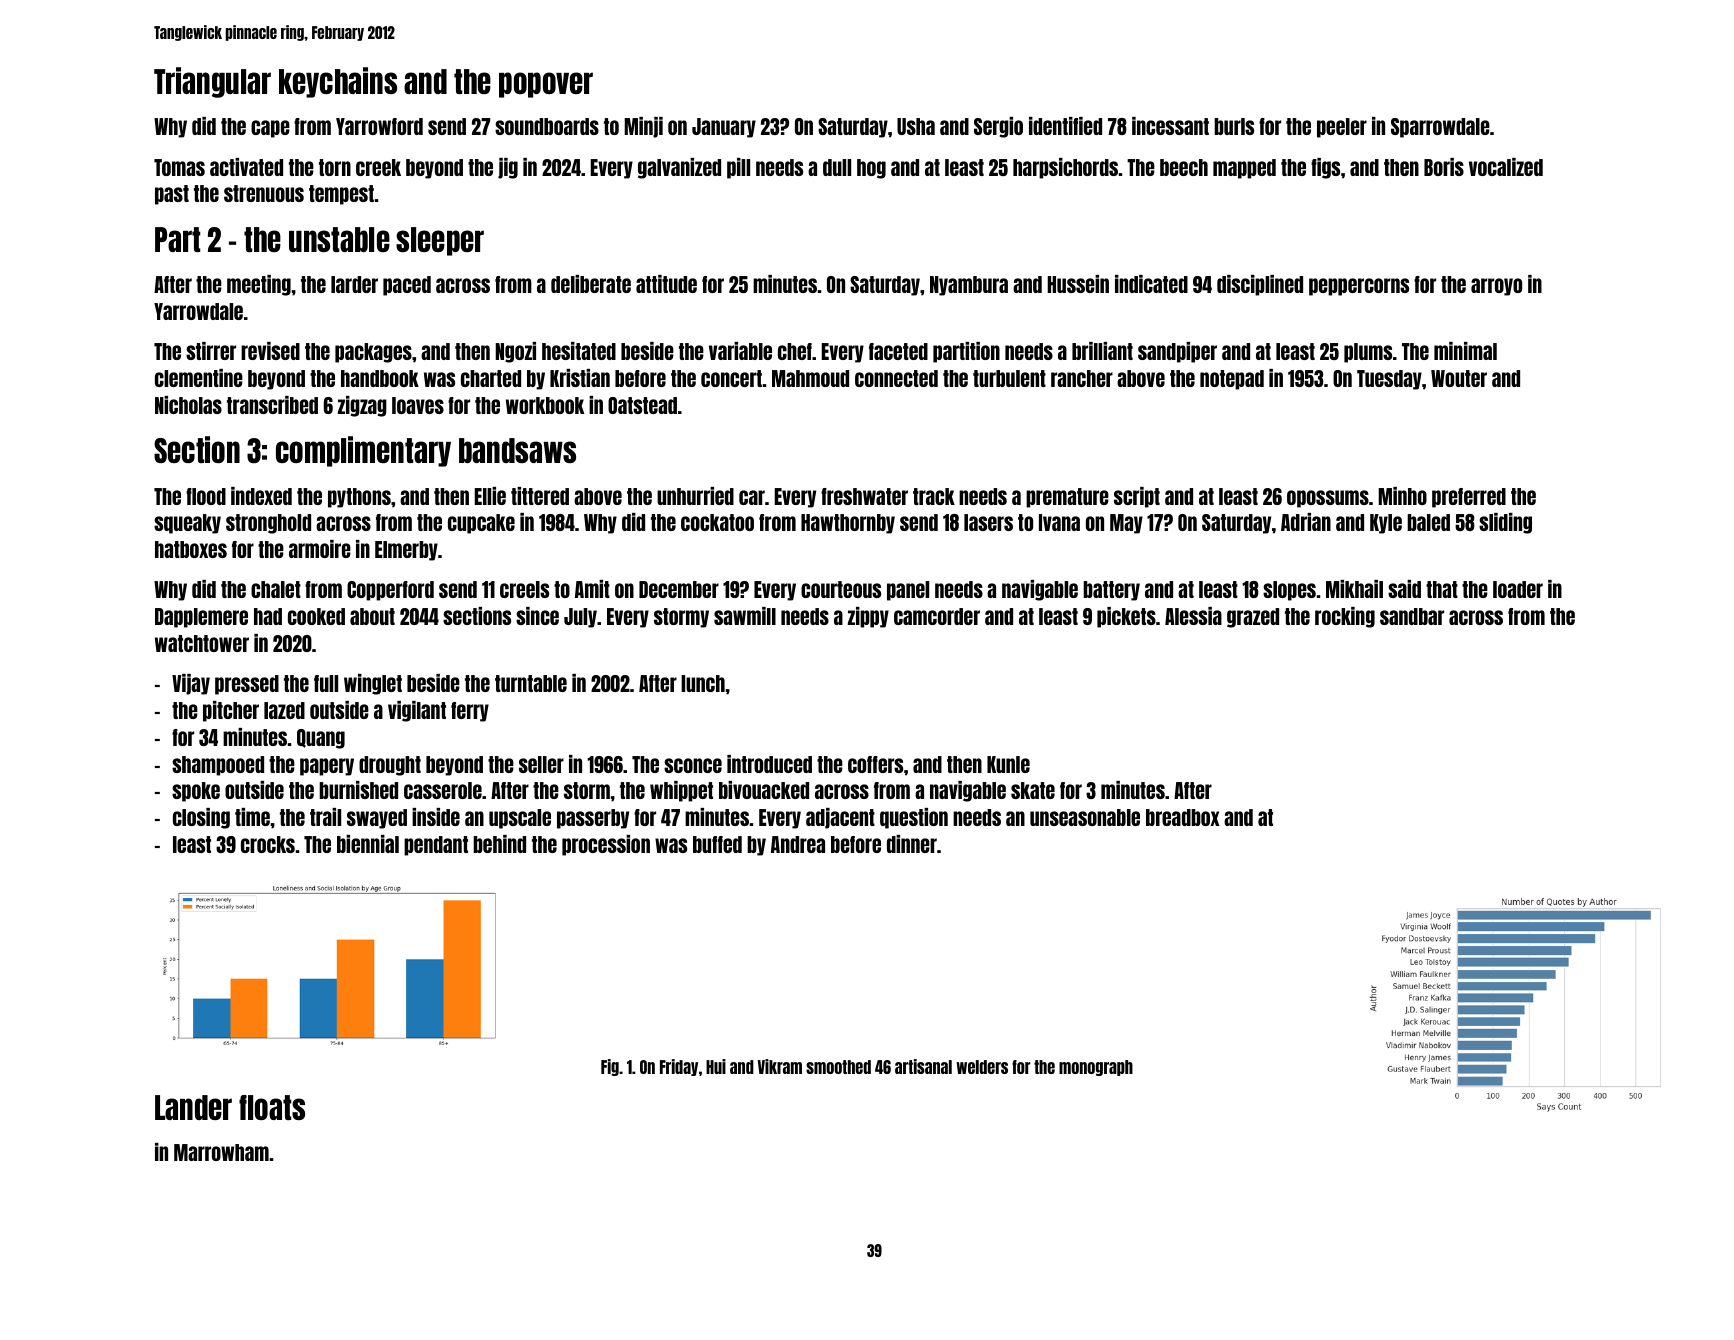 The width and height of the screenshot is (1734, 1340). Describe the element at coordinates (1359, 287) in the screenshot. I see `peppercorns` at that location.
